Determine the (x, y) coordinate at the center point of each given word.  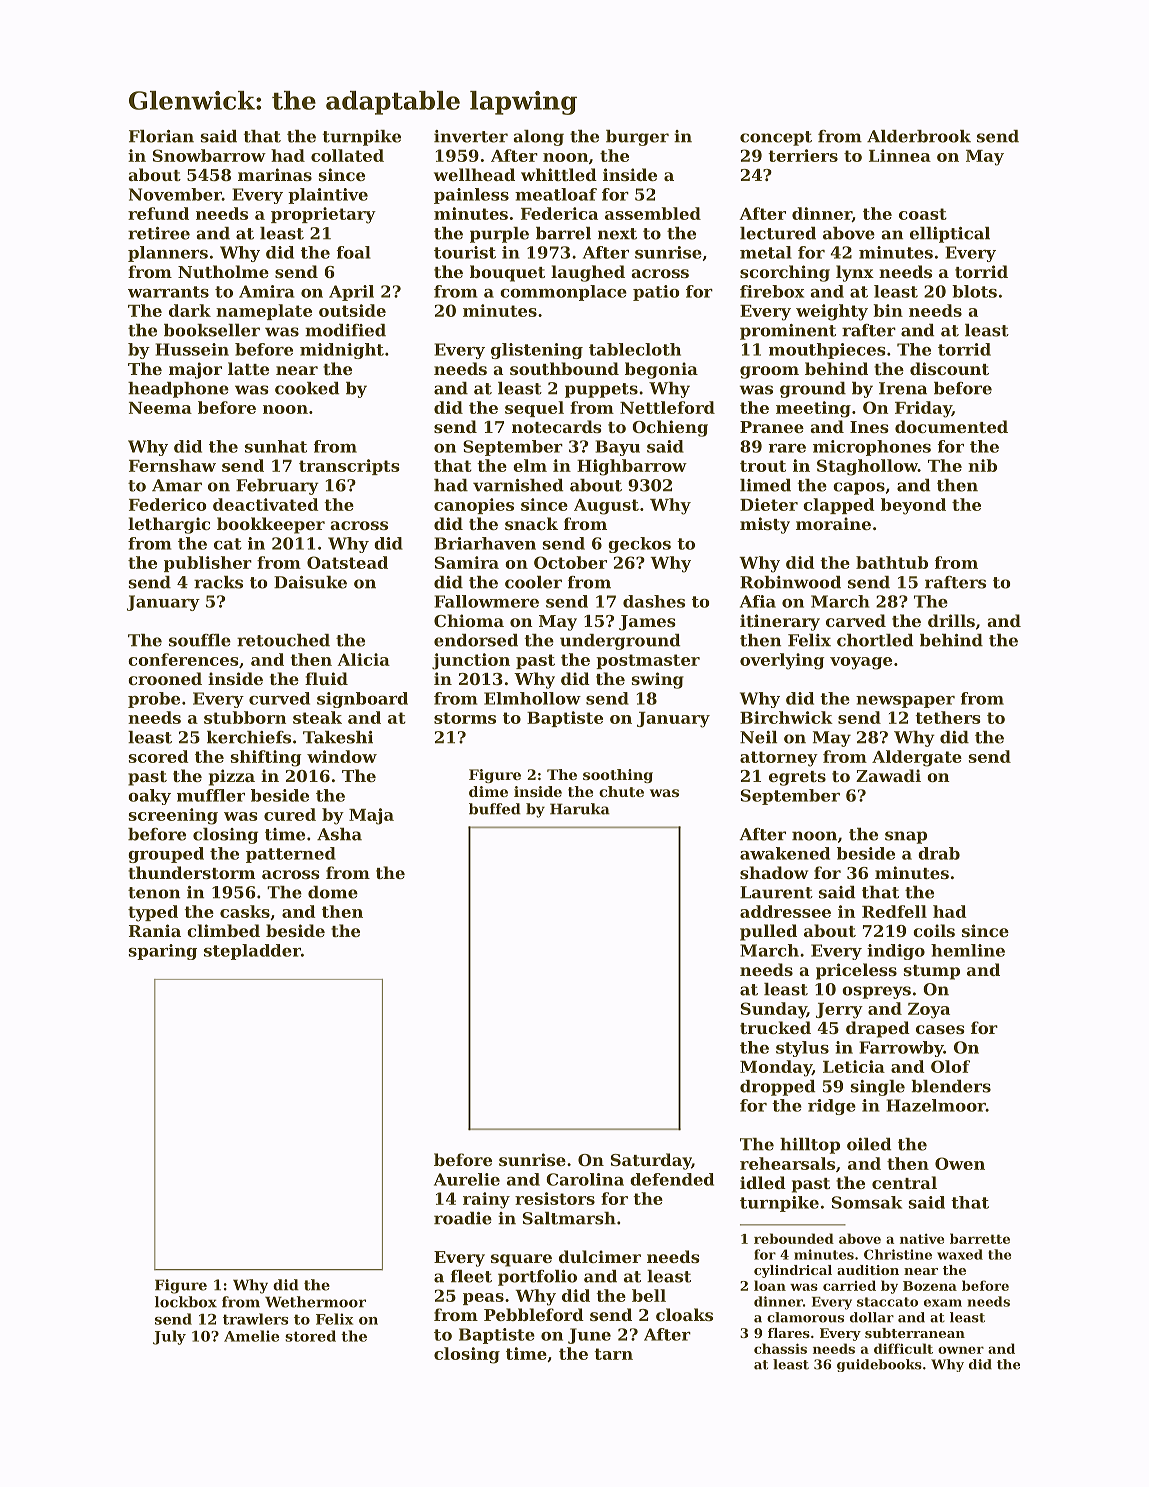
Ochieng (670, 428)
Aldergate (917, 758)
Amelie (251, 1336)
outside (352, 310)
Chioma (469, 620)
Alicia (363, 659)
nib (982, 465)
